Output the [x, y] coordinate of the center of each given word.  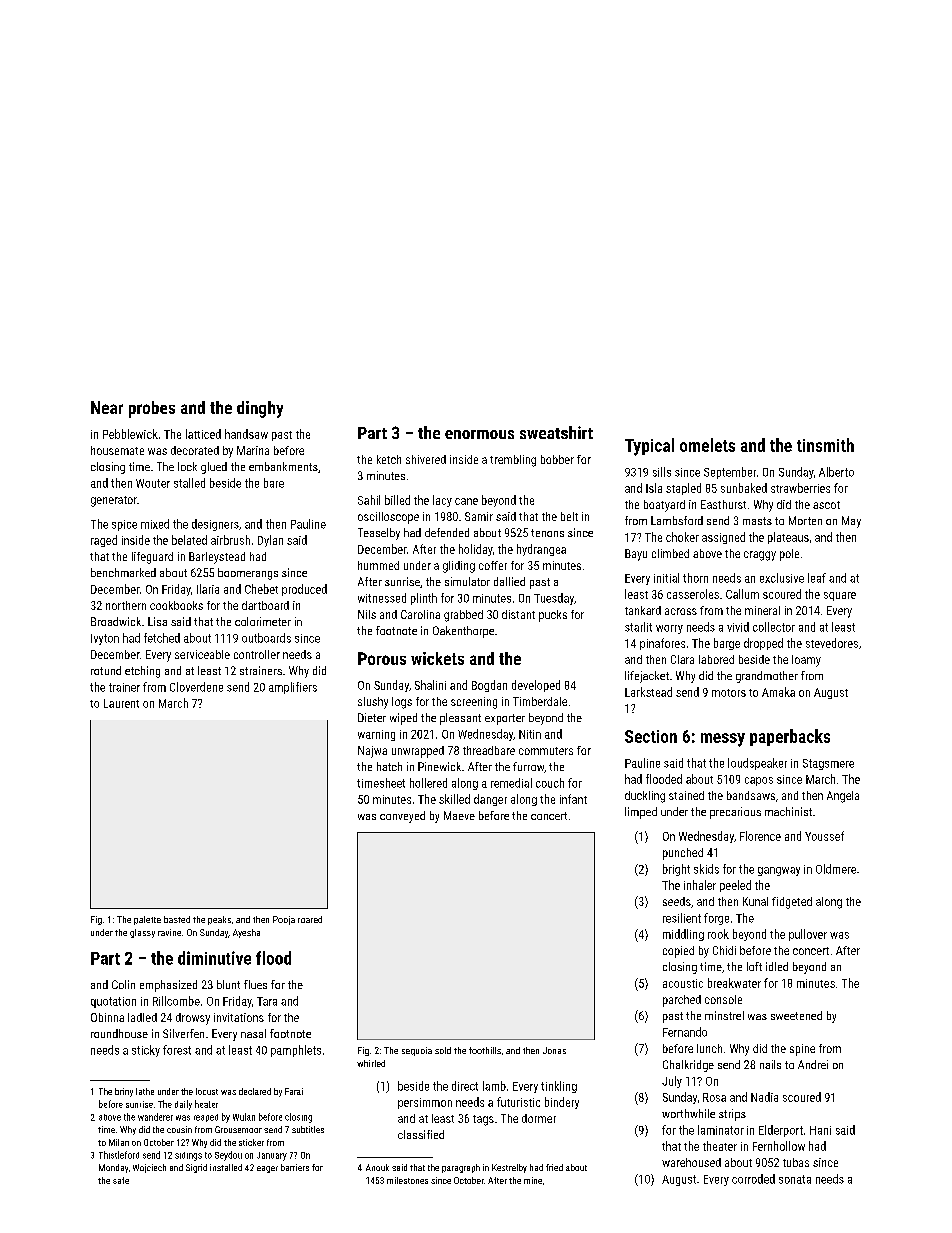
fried [554, 1167]
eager [267, 1169]
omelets [707, 445]
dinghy [260, 409]
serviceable [202, 654]
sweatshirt [556, 432]
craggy [760, 556]
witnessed [382, 598]
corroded [753, 1179]
